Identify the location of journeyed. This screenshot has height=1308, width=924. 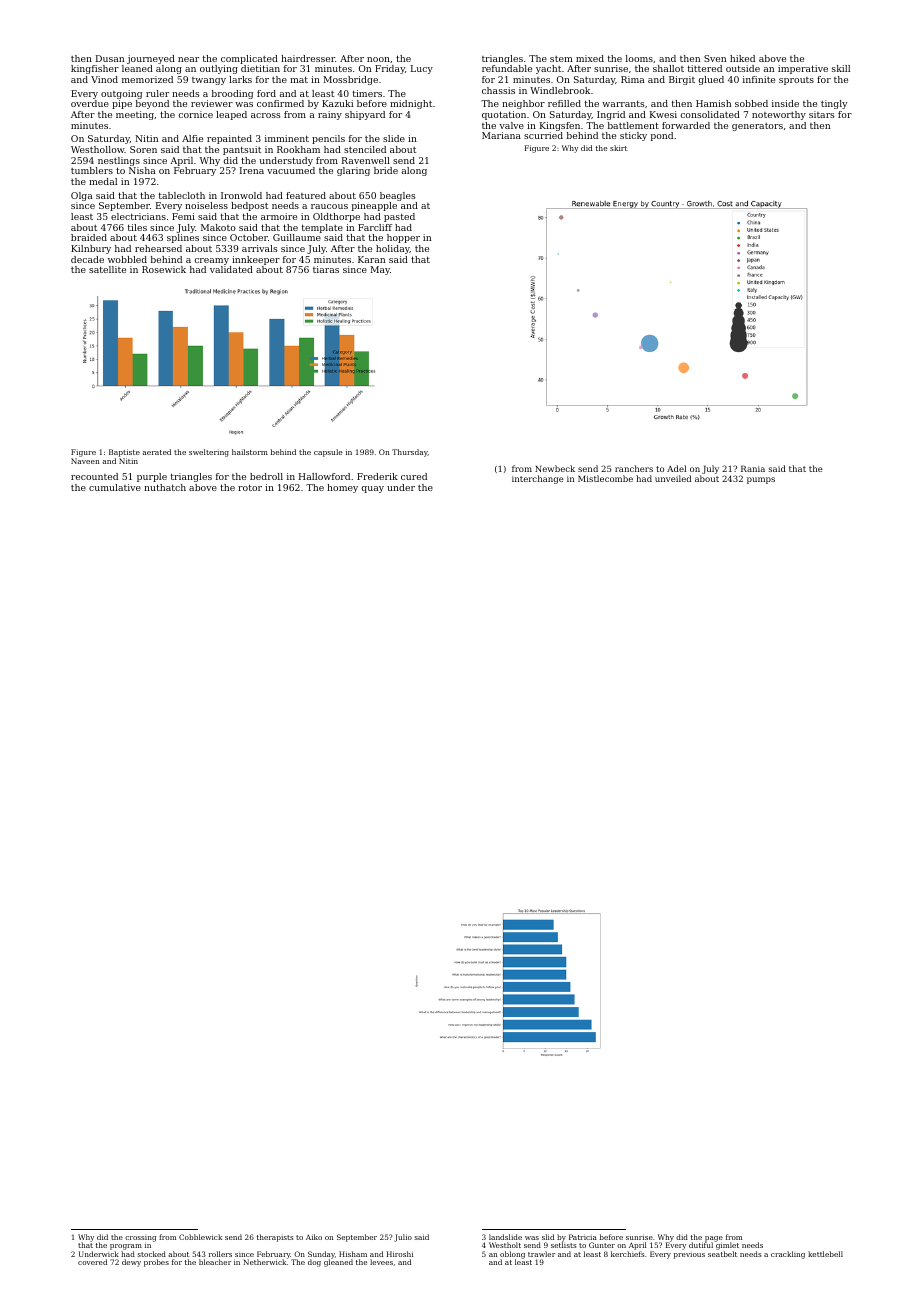
(151, 59).
